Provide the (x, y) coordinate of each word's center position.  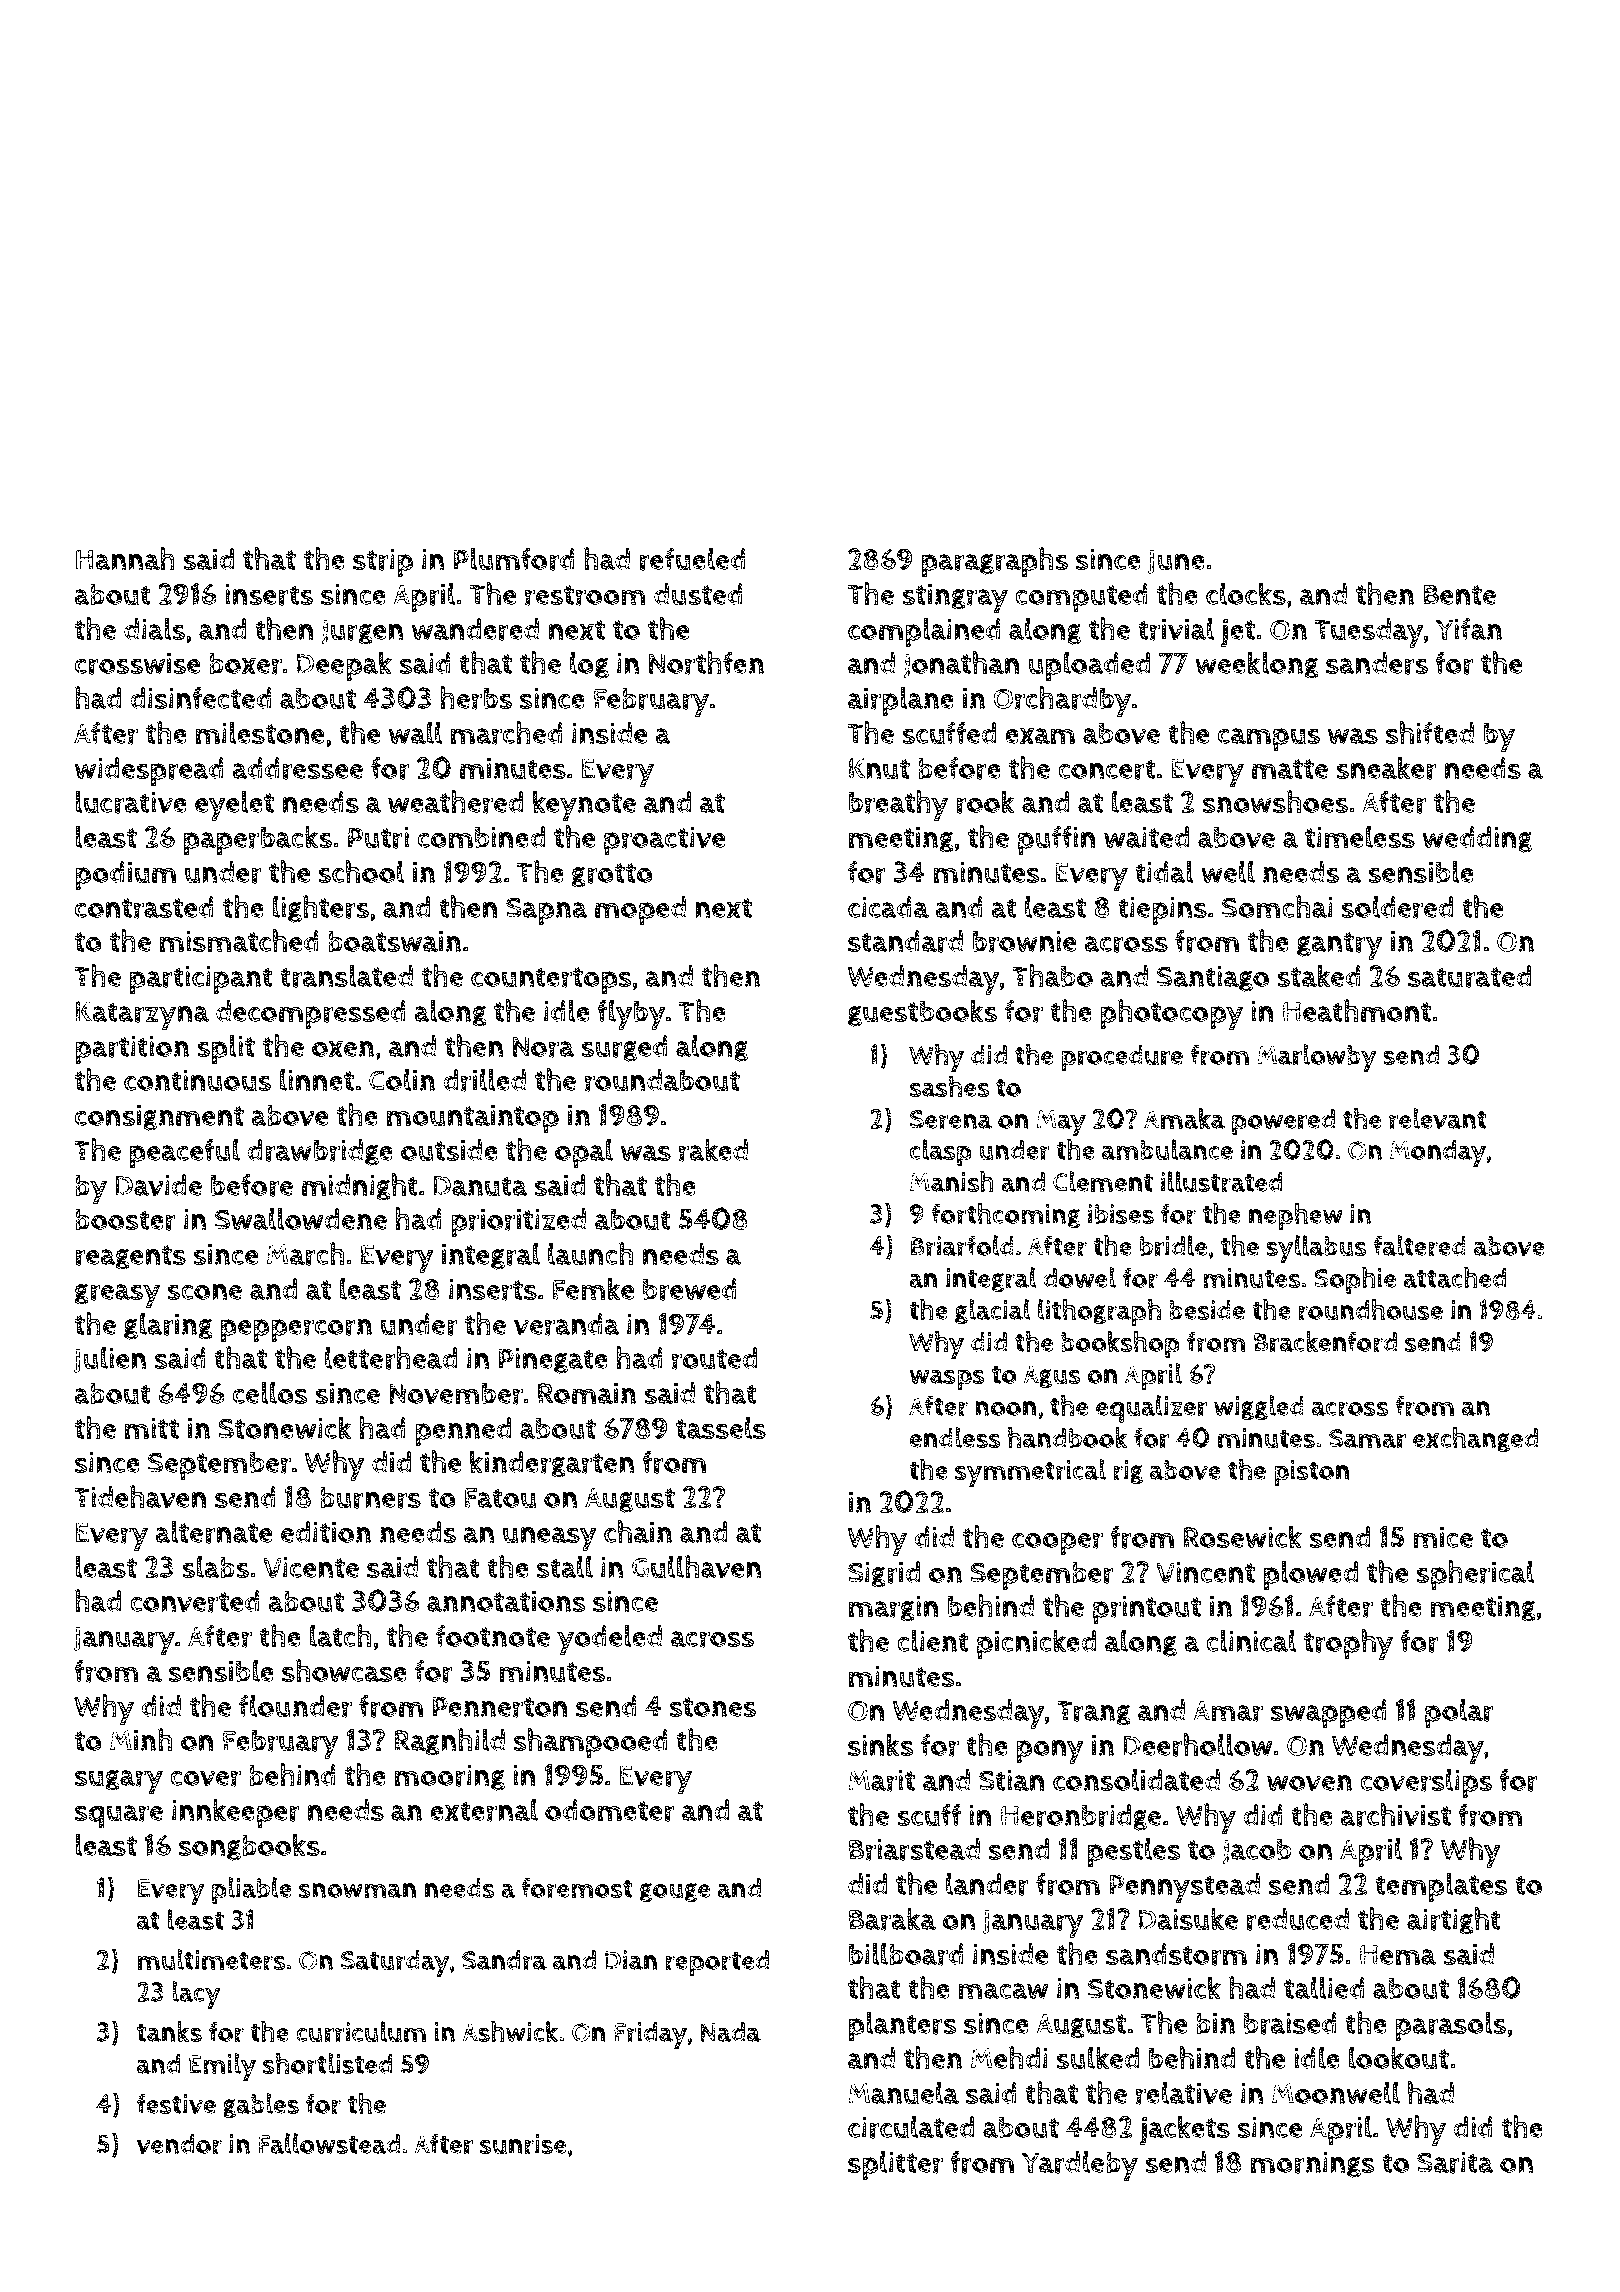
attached (1454, 1277)
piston (1312, 1473)
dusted (698, 594)
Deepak (344, 666)
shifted (1430, 732)
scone (204, 1292)
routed (714, 1358)
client (933, 1640)
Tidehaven (140, 1496)
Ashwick (510, 2031)
